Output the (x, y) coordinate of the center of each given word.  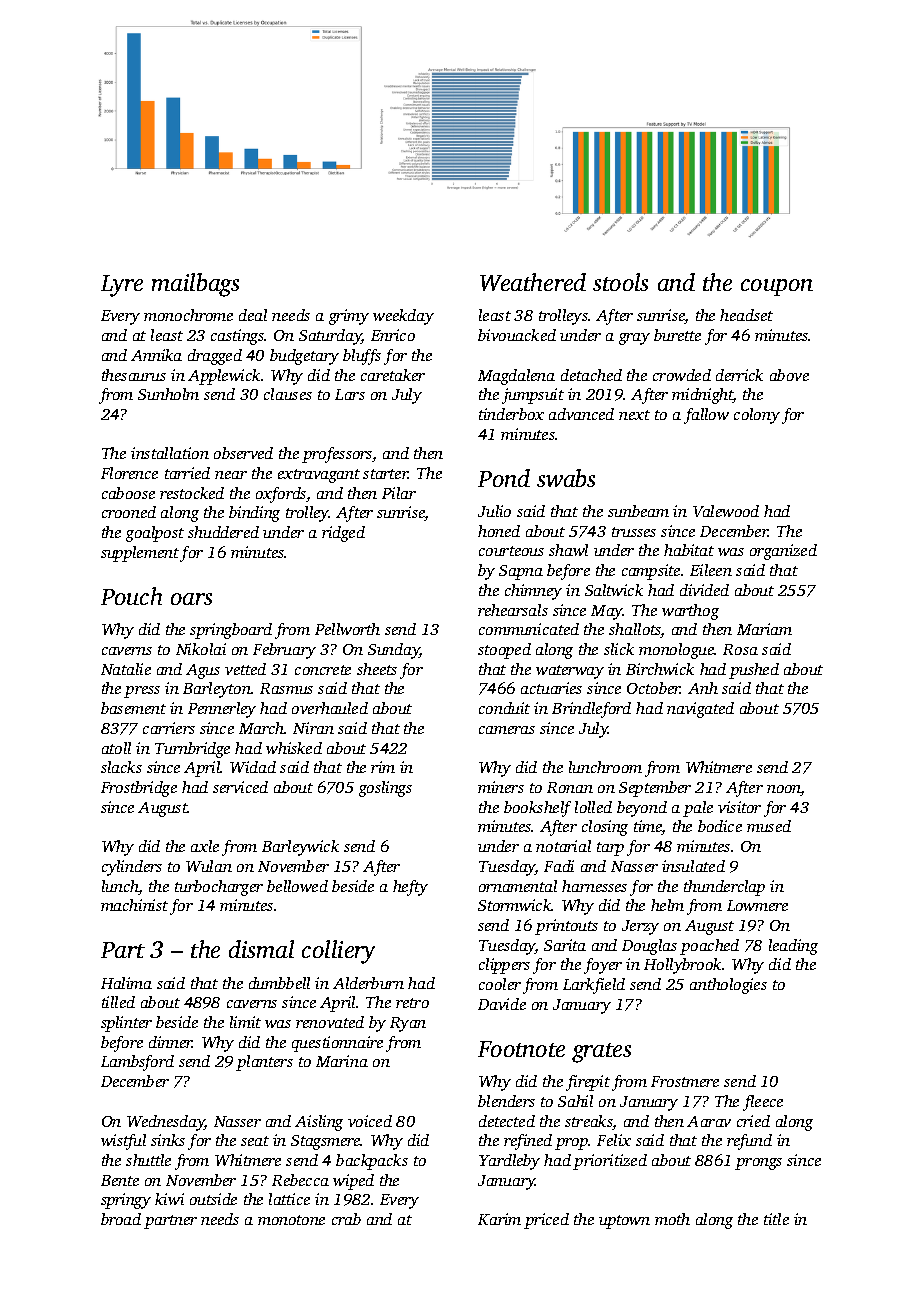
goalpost (155, 534)
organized (783, 552)
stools (620, 282)
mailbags (195, 285)
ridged (343, 534)
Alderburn (368, 983)
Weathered (533, 282)
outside (213, 1199)
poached (709, 947)
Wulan (209, 866)
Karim (499, 1219)
